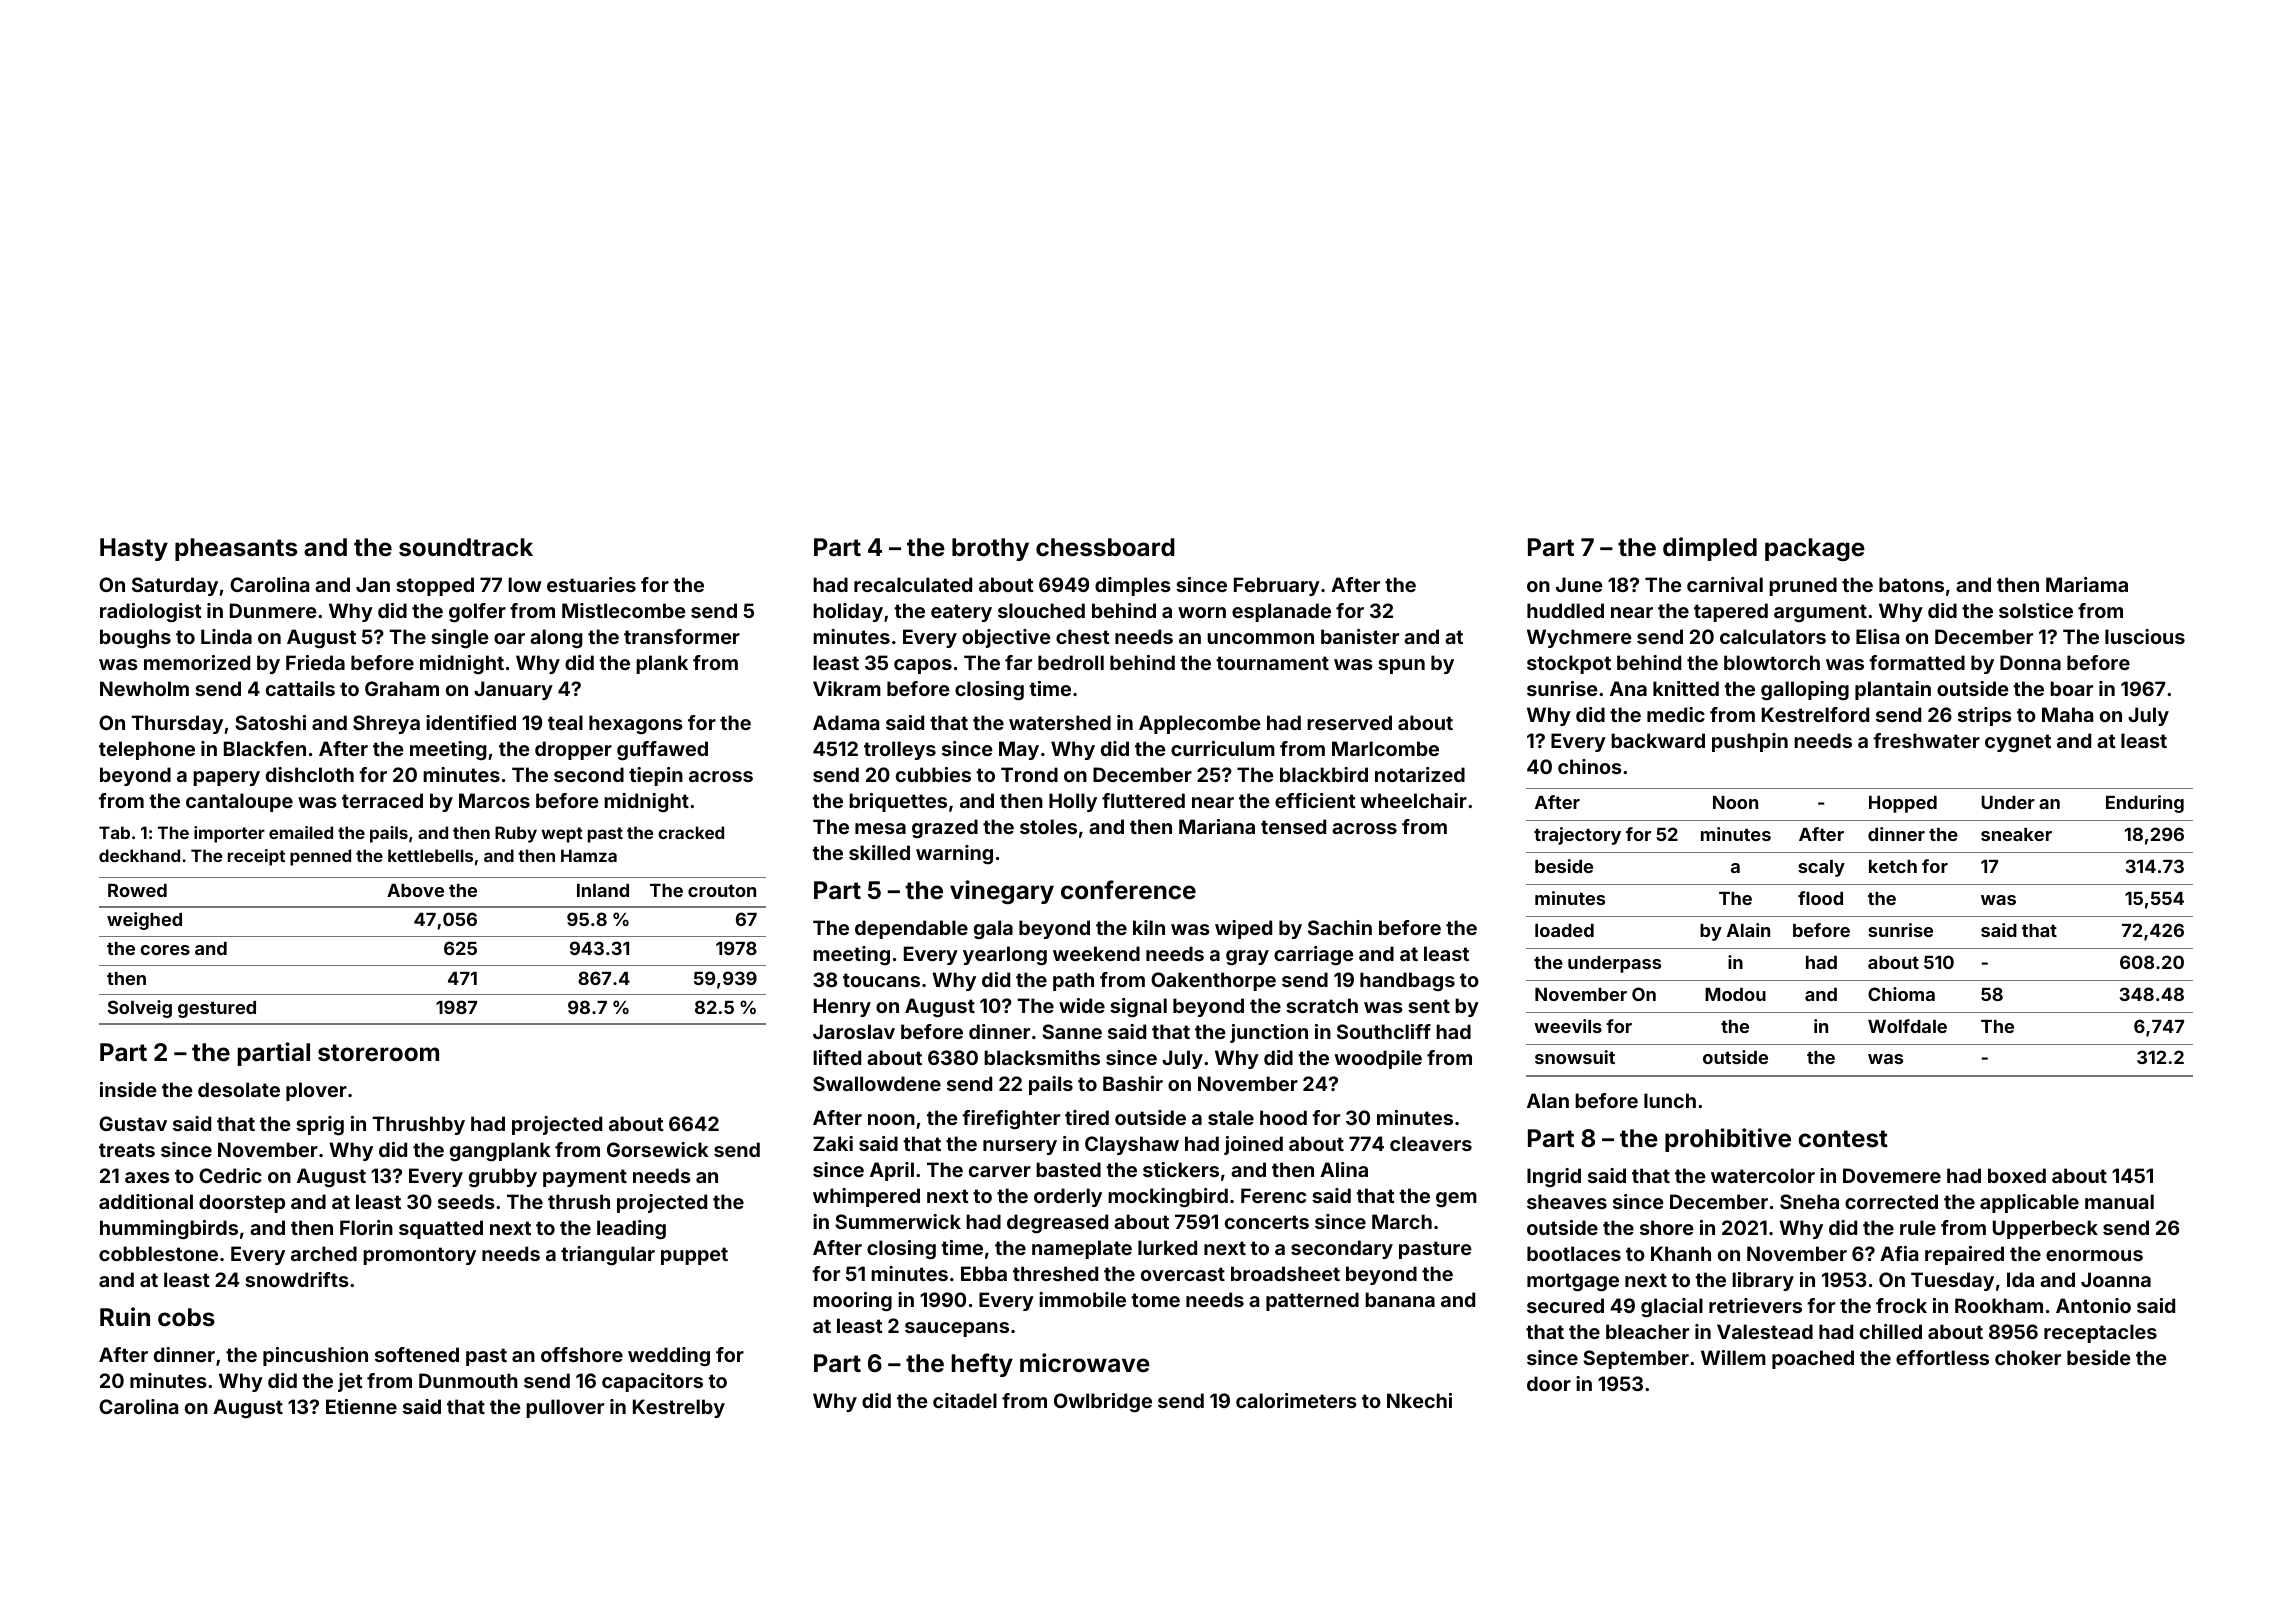 Image resolution: width=2292 pixels, height=1620 pixels. Describe the element at coordinates (1676, 714) in the image. I see `medic` at that location.
